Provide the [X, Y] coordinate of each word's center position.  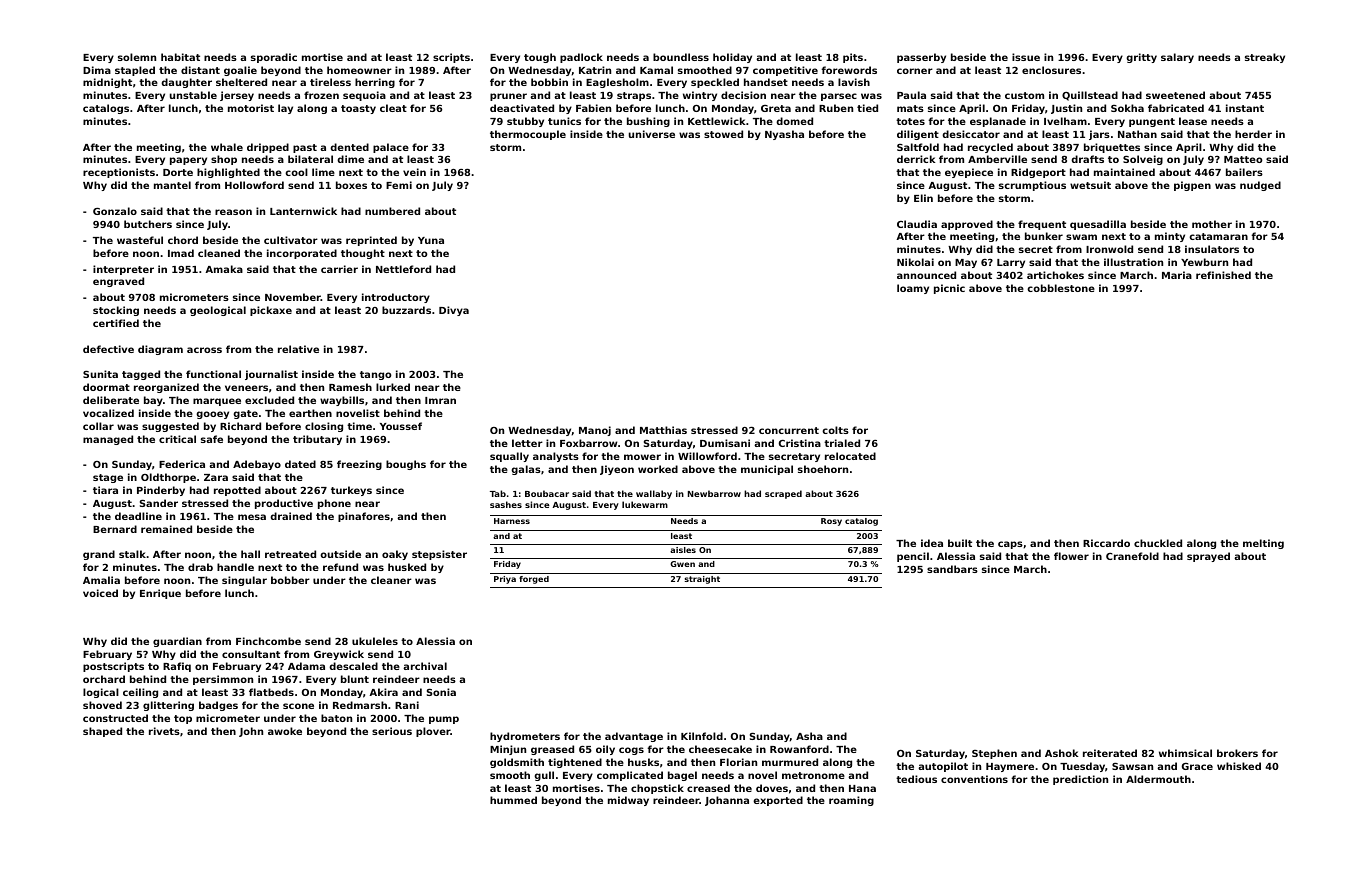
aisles [683, 550]
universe [652, 134]
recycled [990, 148]
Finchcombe [268, 641]
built [960, 543]
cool [296, 172]
